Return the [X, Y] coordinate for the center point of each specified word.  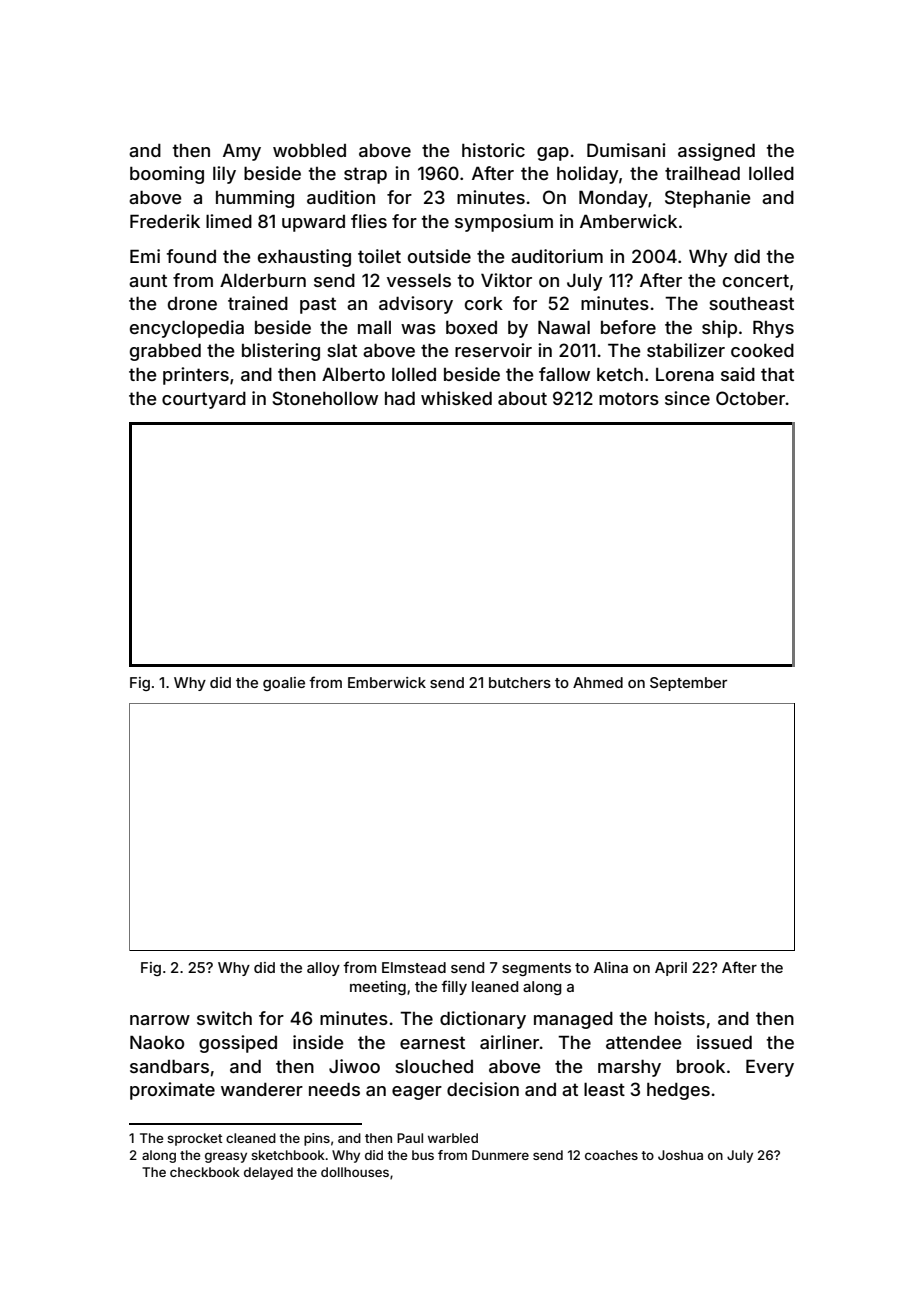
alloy [323, 969]
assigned [716, 152]
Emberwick [387, 682]
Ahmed [598, 682]
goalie [284, 684]
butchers [520, 682]
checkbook [205, 1172]
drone [192, 303]
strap [365, 175]
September [688, 684]
